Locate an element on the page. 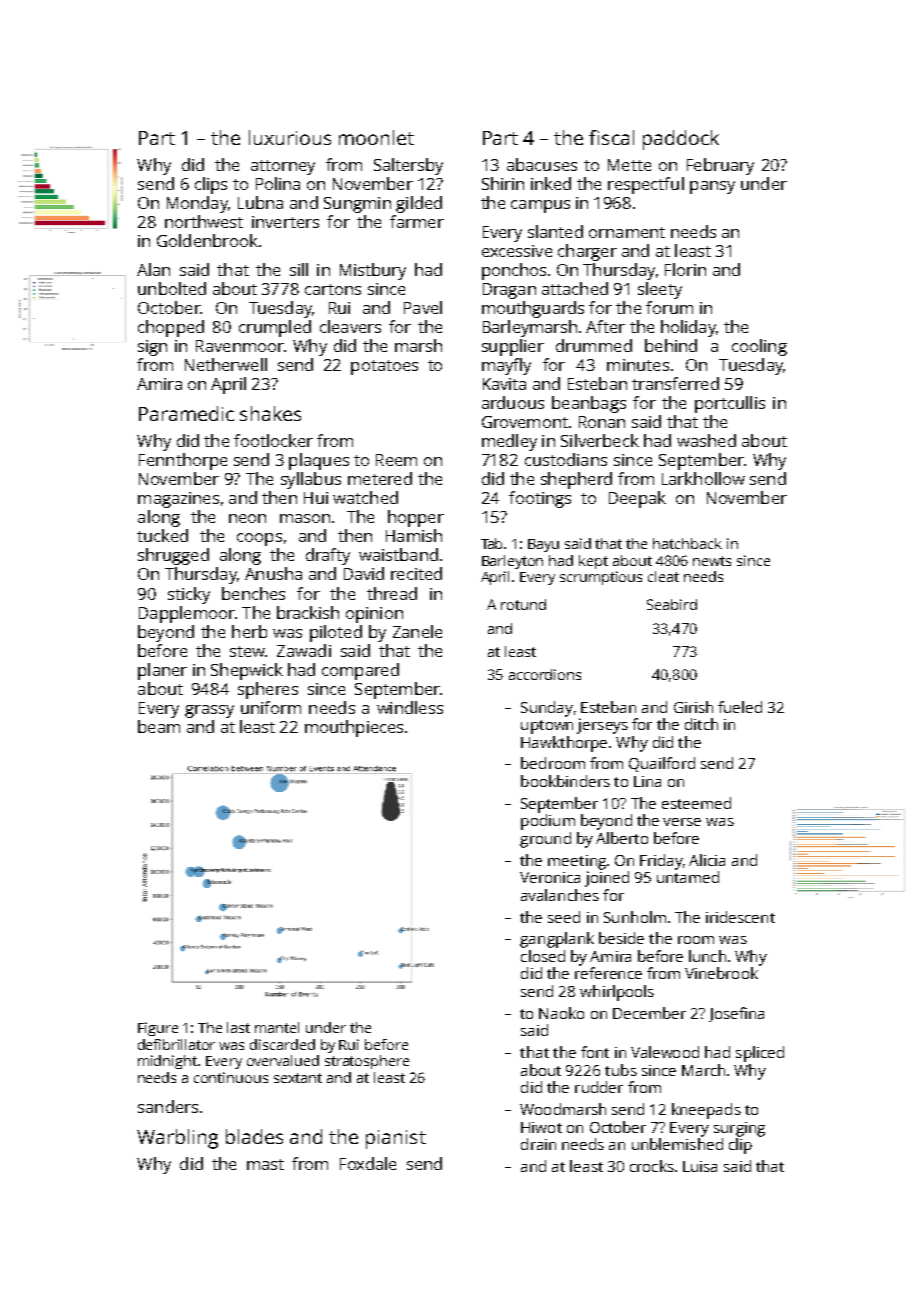 The image size is (924, 1314). inverters is located at coordinates (285, 222).
